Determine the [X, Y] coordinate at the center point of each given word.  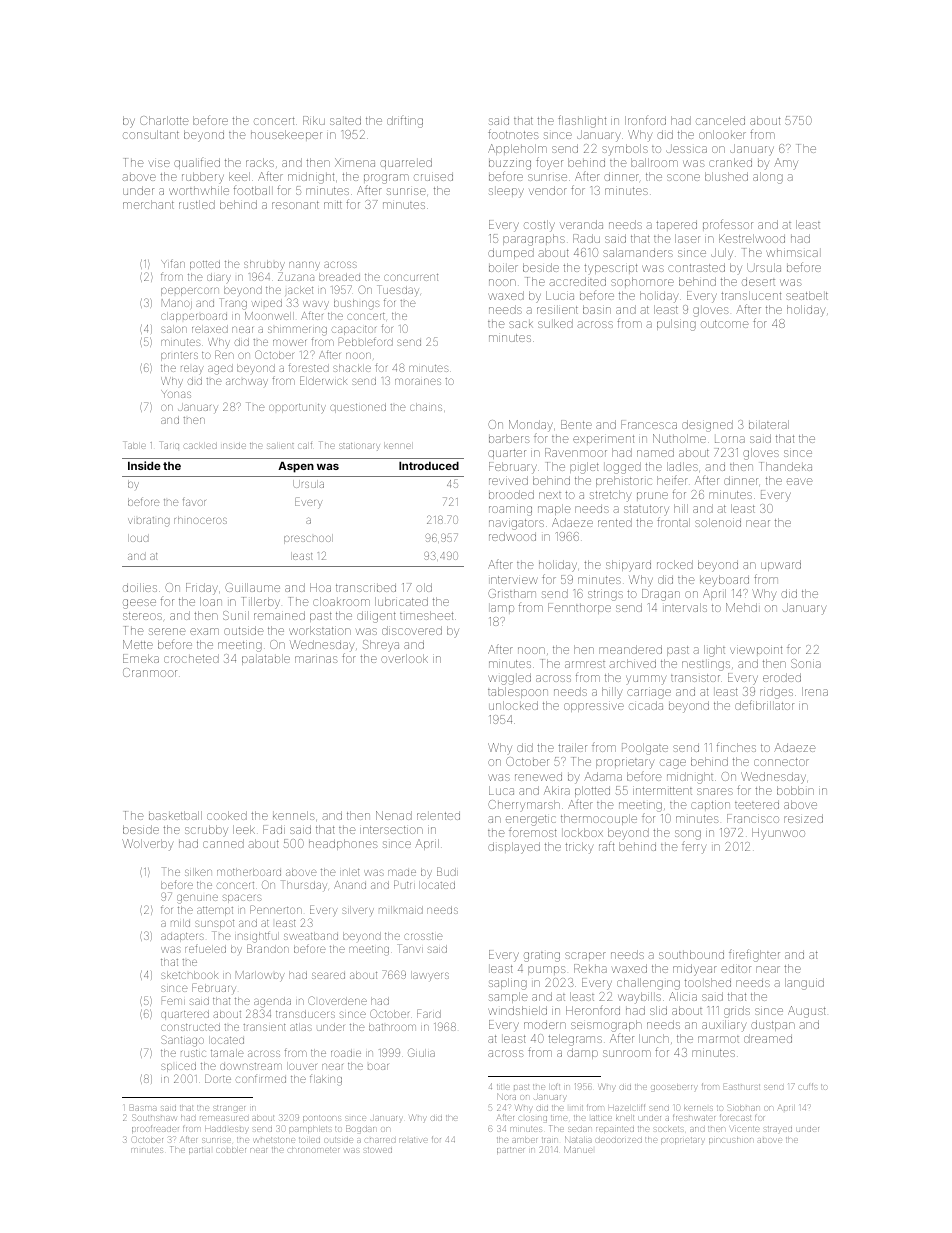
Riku [314, 120]
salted [345, 120]
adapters [182, 937]
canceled [720, 120]
